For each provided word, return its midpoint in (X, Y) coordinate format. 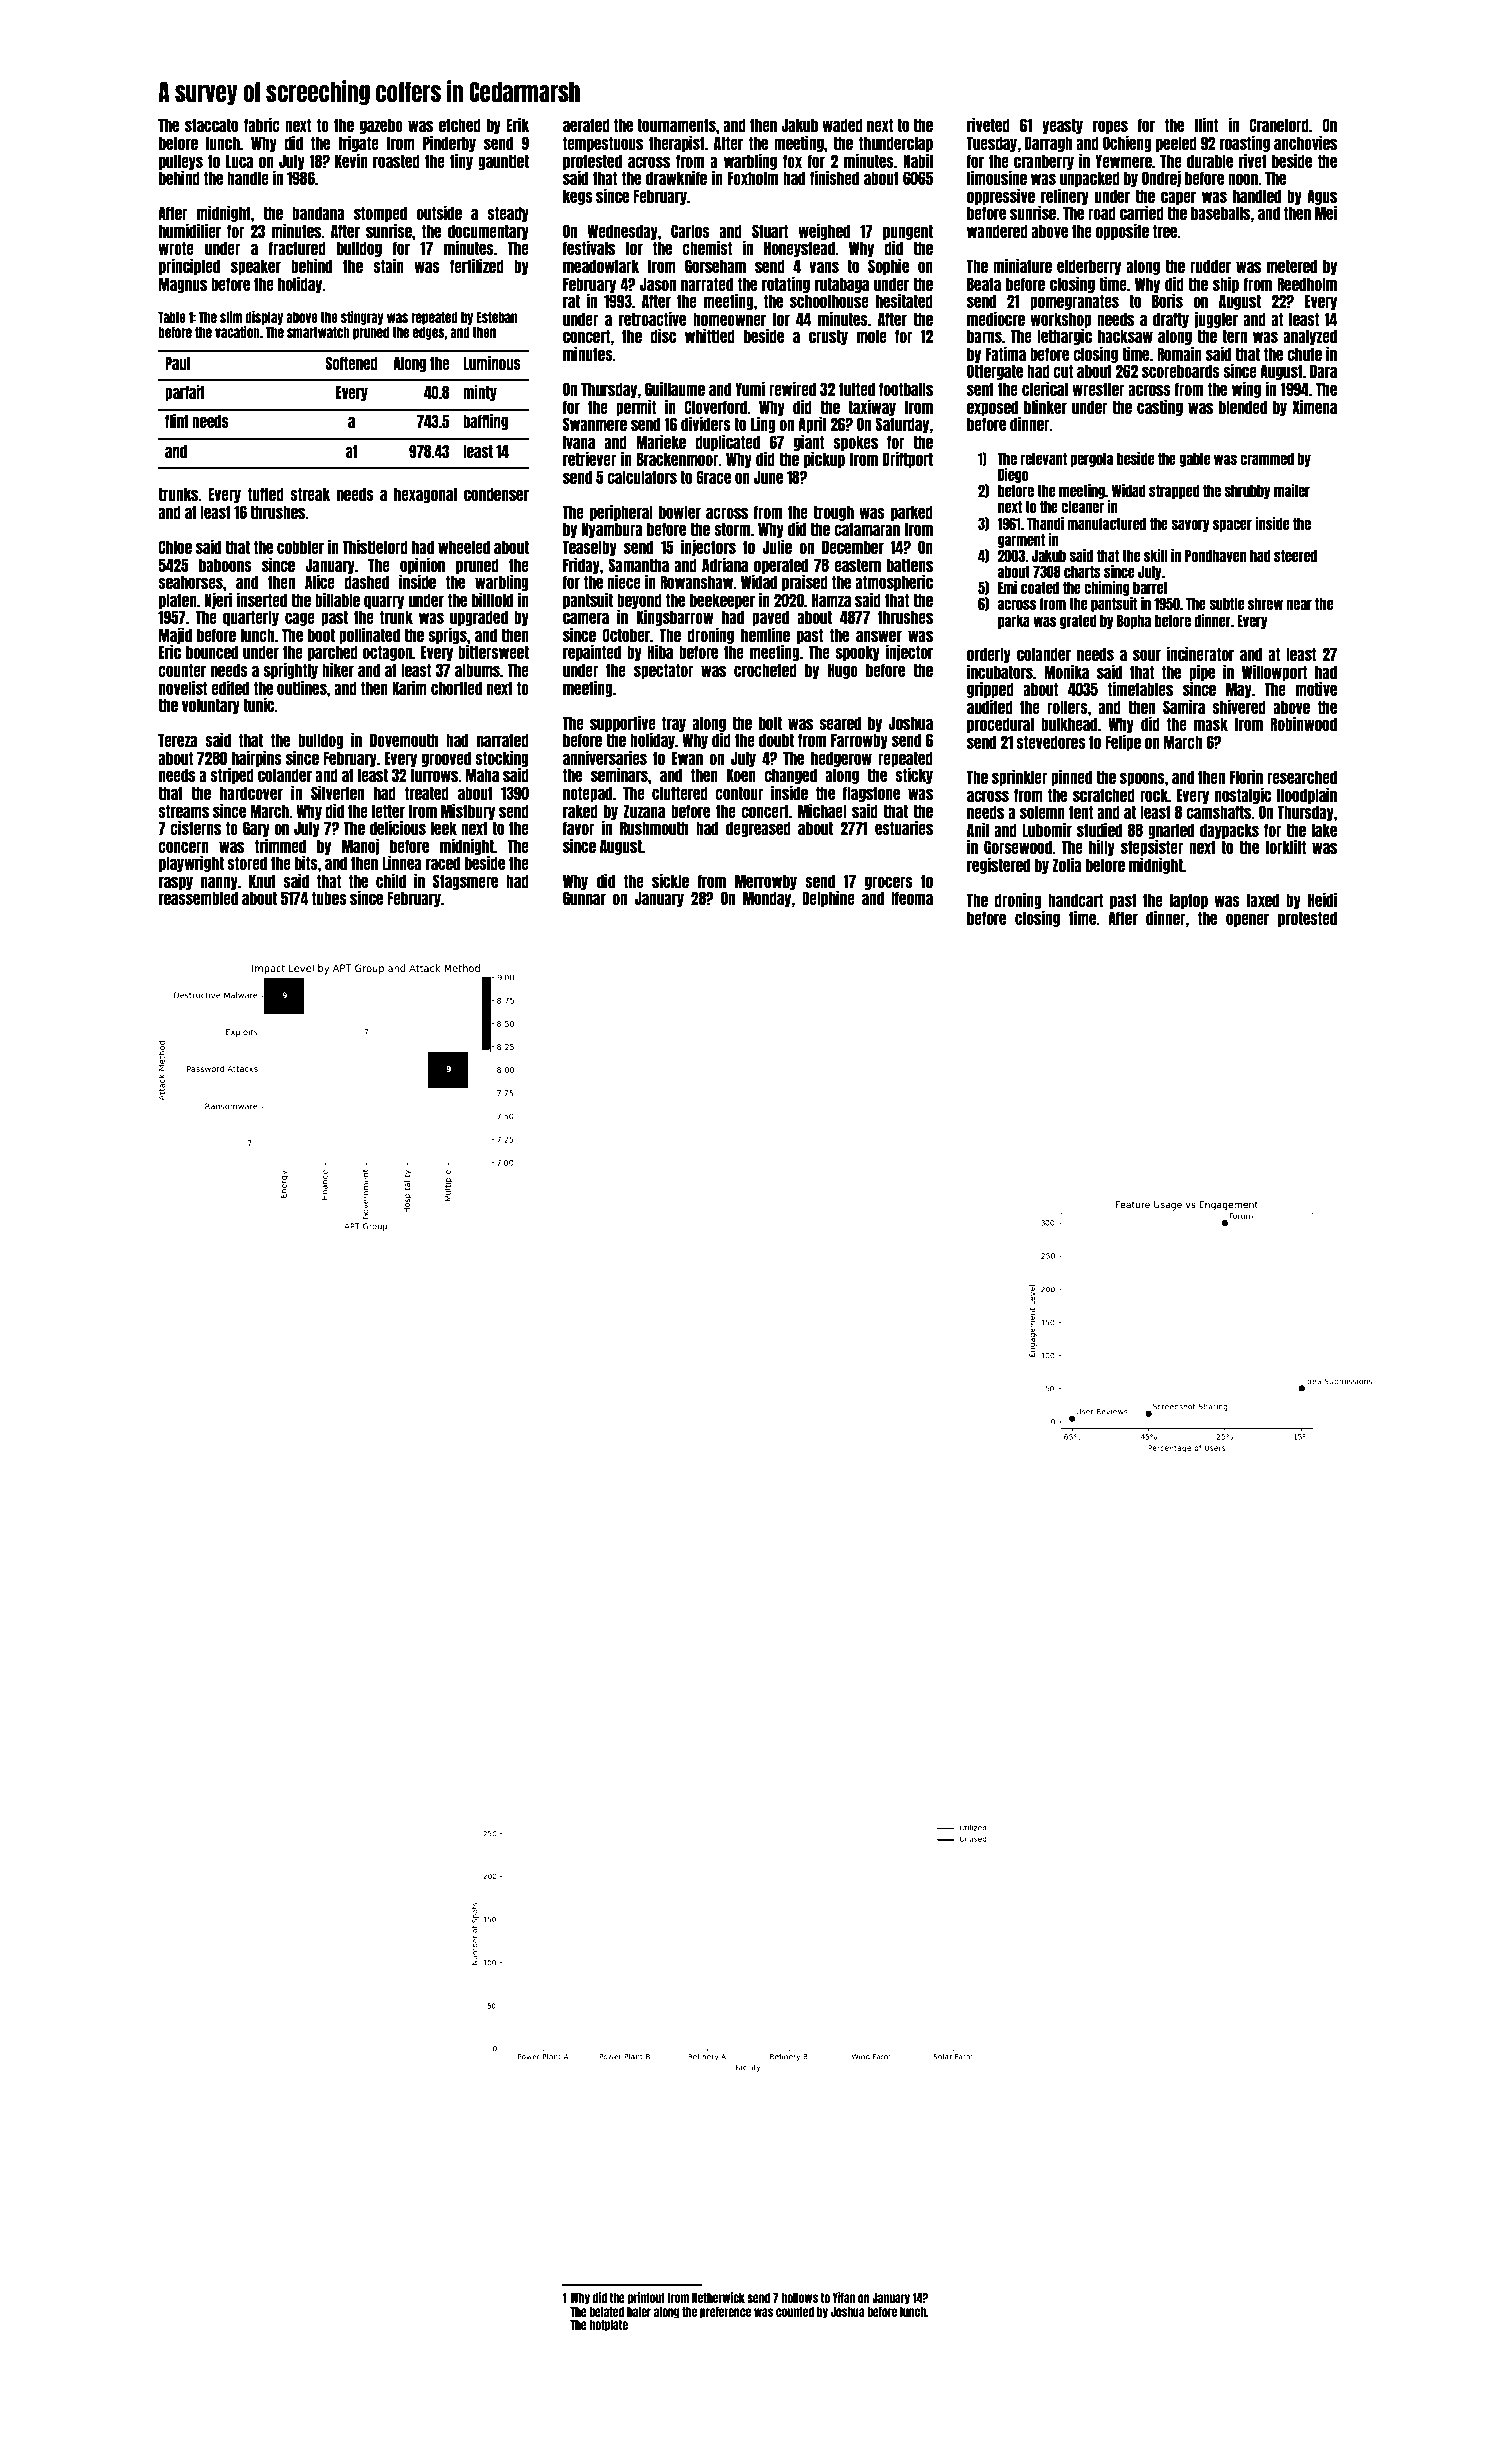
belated (606, 2312)
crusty (828, 337)
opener (1247, 920)
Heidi (1322, 899)
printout (646, 2298)
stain (388, 265)
